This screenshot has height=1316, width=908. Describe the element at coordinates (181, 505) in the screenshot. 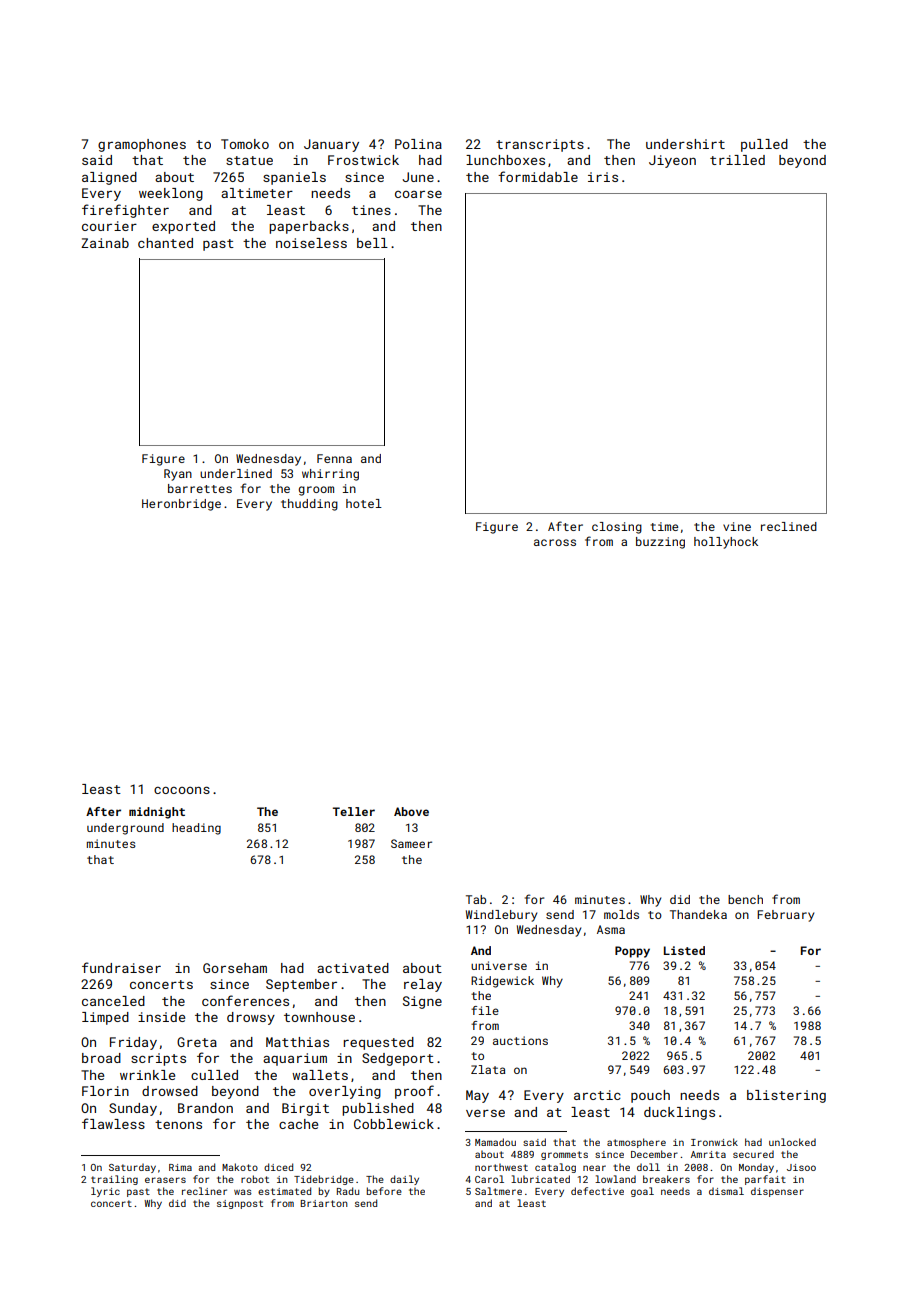

I see `Heronbridge` at that location.
